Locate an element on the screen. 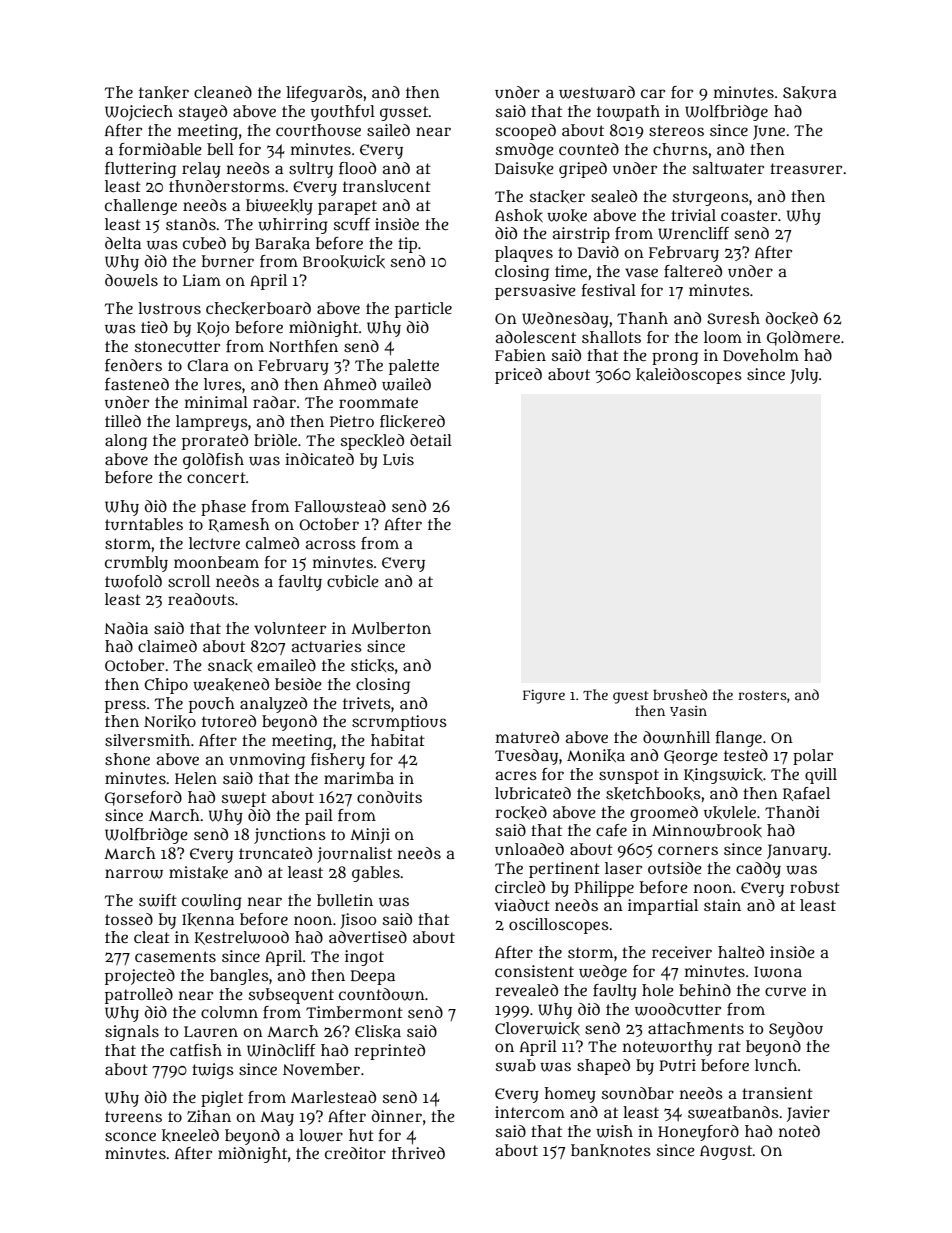 This screenshot has width=952, height=1233. kneeled is located at coordinates (190, 1135).
